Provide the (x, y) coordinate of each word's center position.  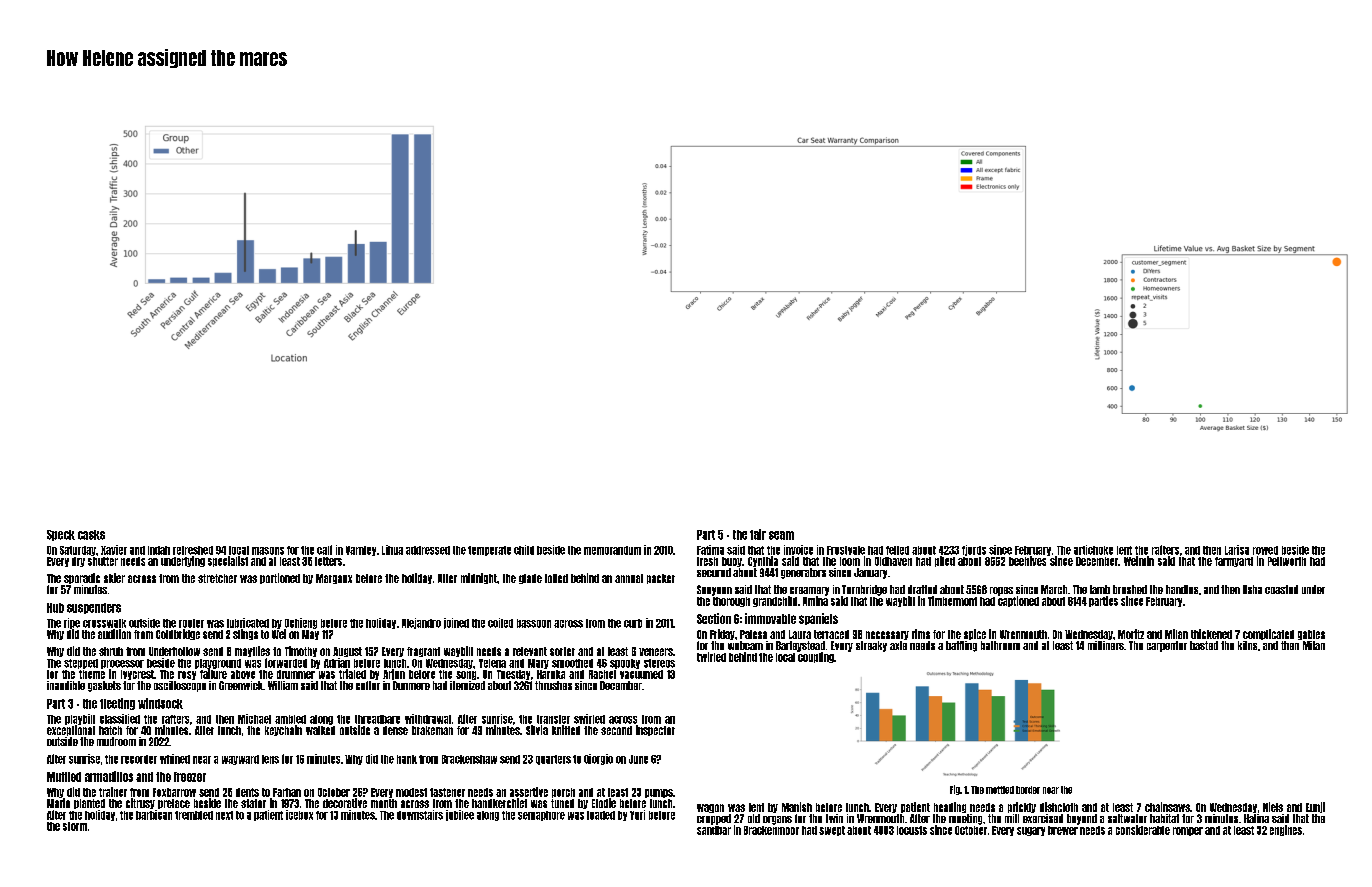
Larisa (1237, 550)
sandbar (714, 830)
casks (91, 535)
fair (758, 534)
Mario (58, 803)
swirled (589, 719)
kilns (1247, 645)
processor (122, 664)
